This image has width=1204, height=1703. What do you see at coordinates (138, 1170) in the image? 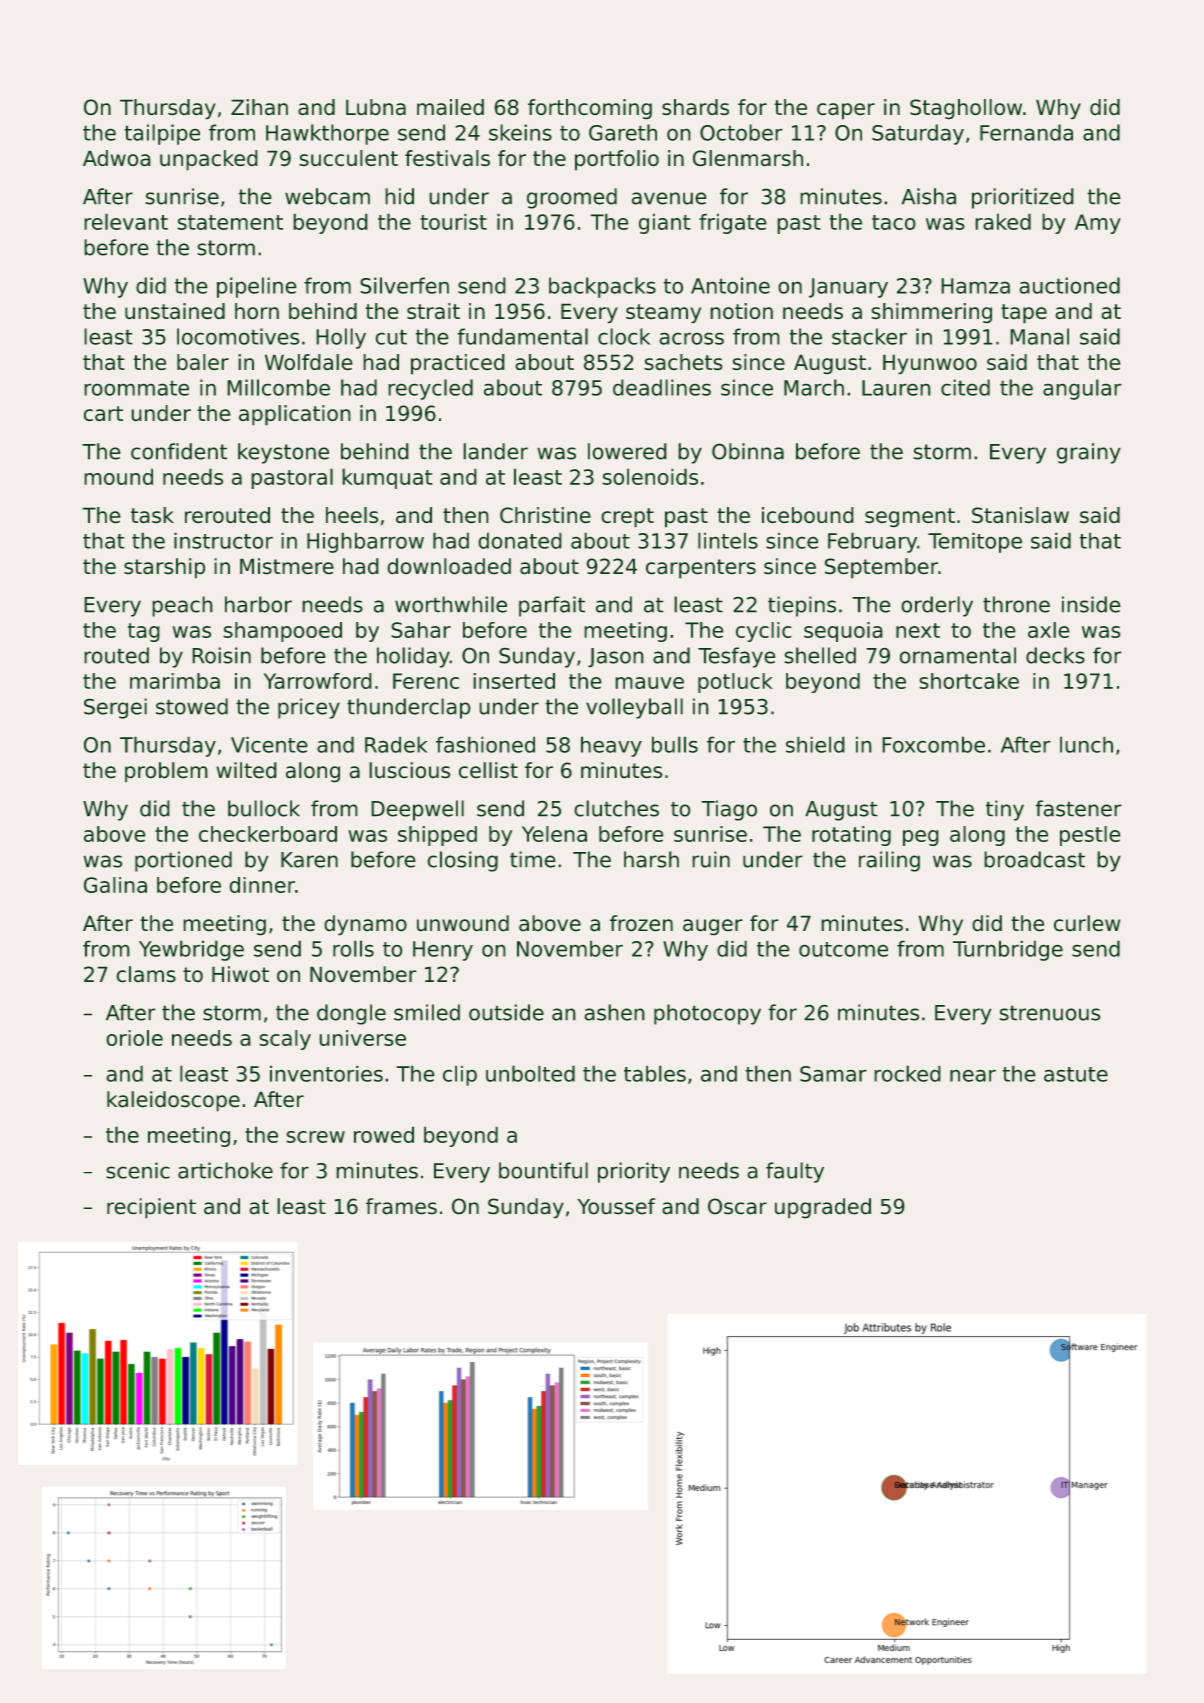
I see `scenic` at bounding box center [138, 1170].
